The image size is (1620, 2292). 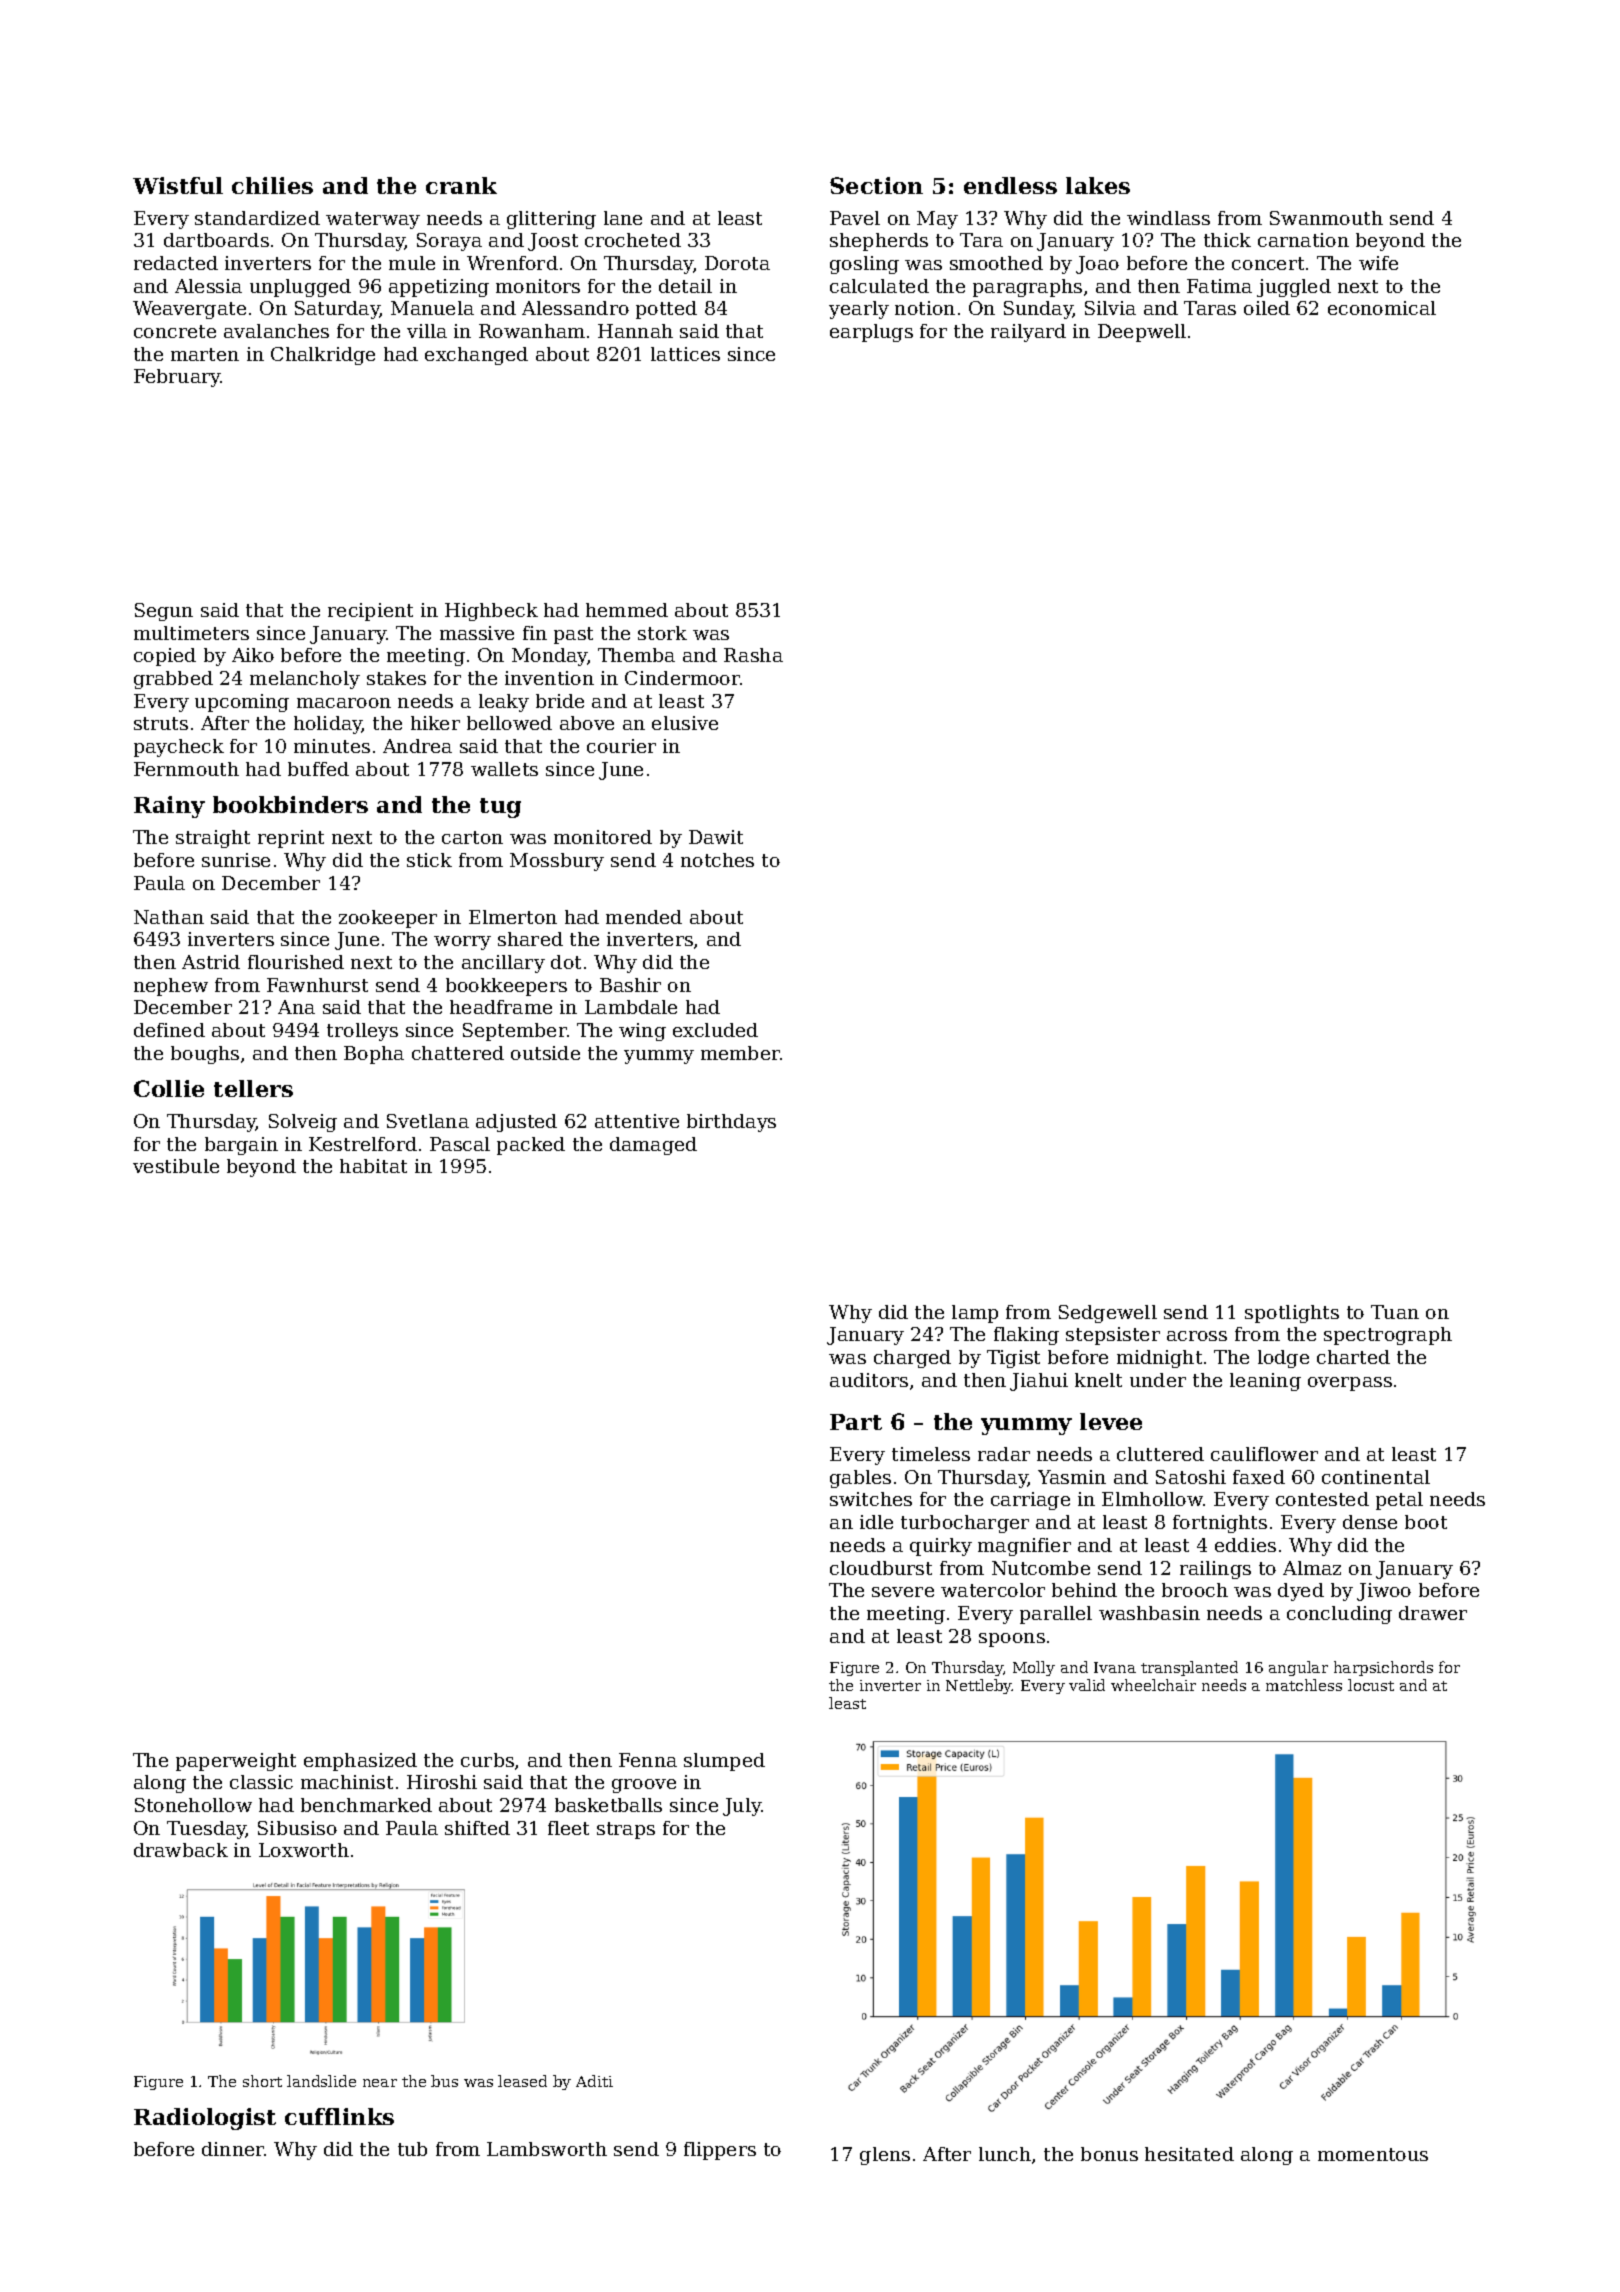 What do you see at coordinates (648, 1760) in the page?
I see `Fenna` at bounding box center [648, 1760].
